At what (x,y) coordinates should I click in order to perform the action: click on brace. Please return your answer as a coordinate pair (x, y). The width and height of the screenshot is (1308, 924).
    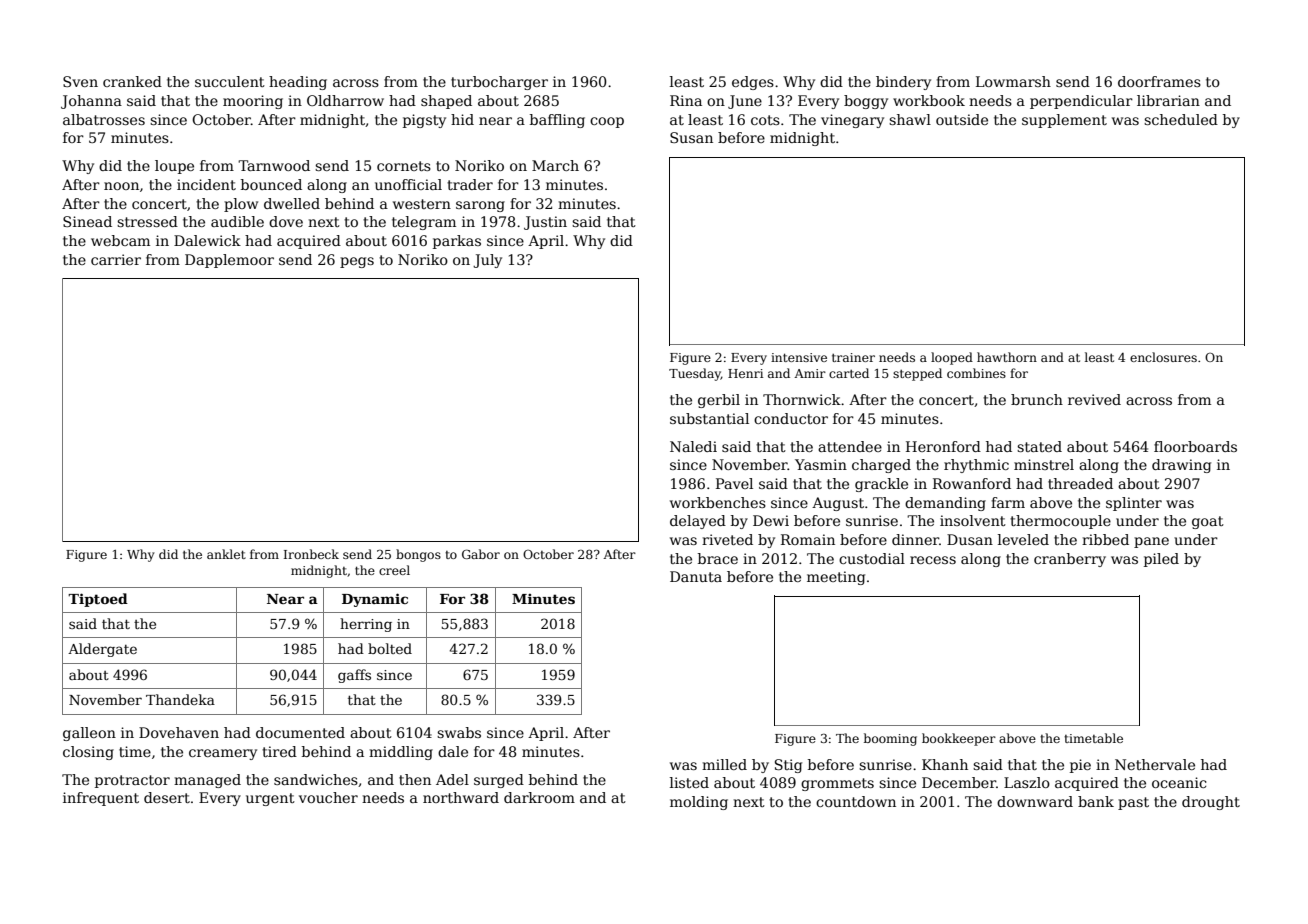
    Looking at the image, I should click on (718, 558).
